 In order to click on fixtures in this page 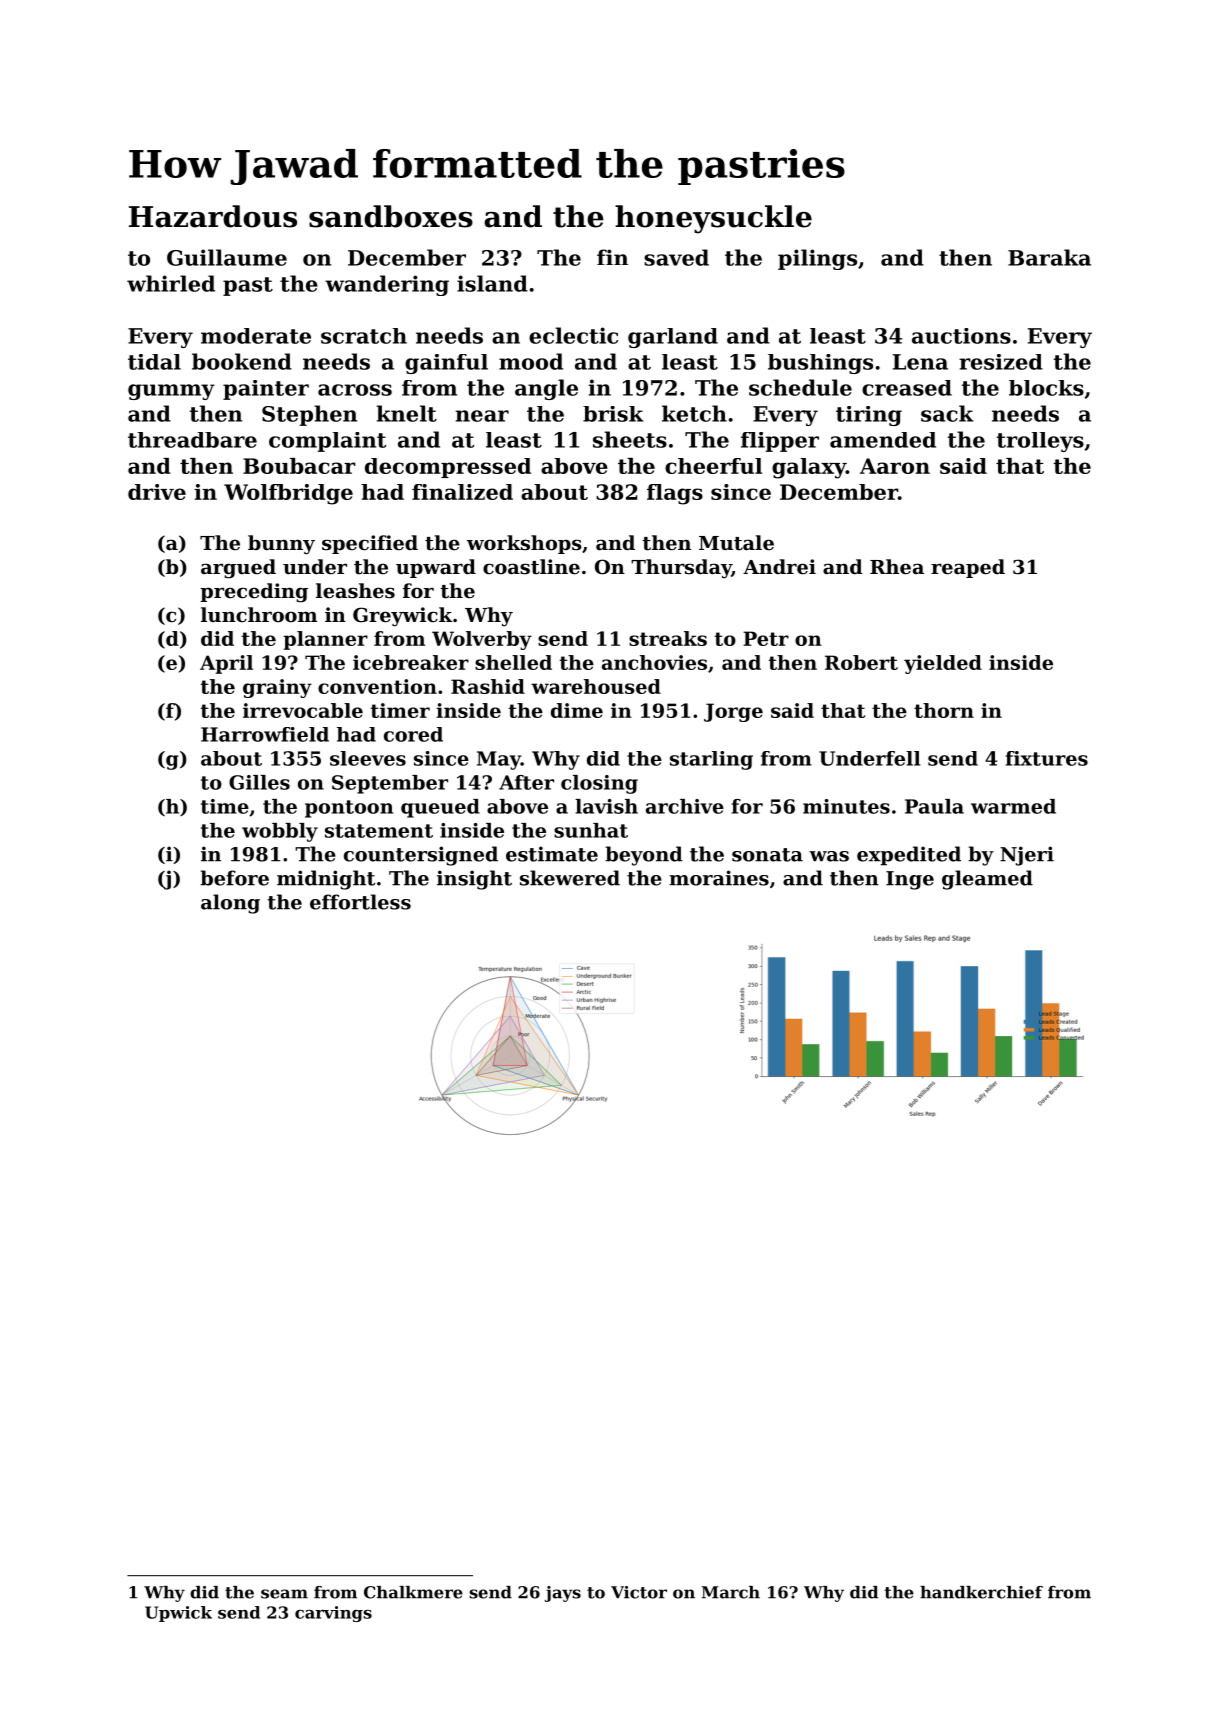, I will do `click(1047, 758)`.
